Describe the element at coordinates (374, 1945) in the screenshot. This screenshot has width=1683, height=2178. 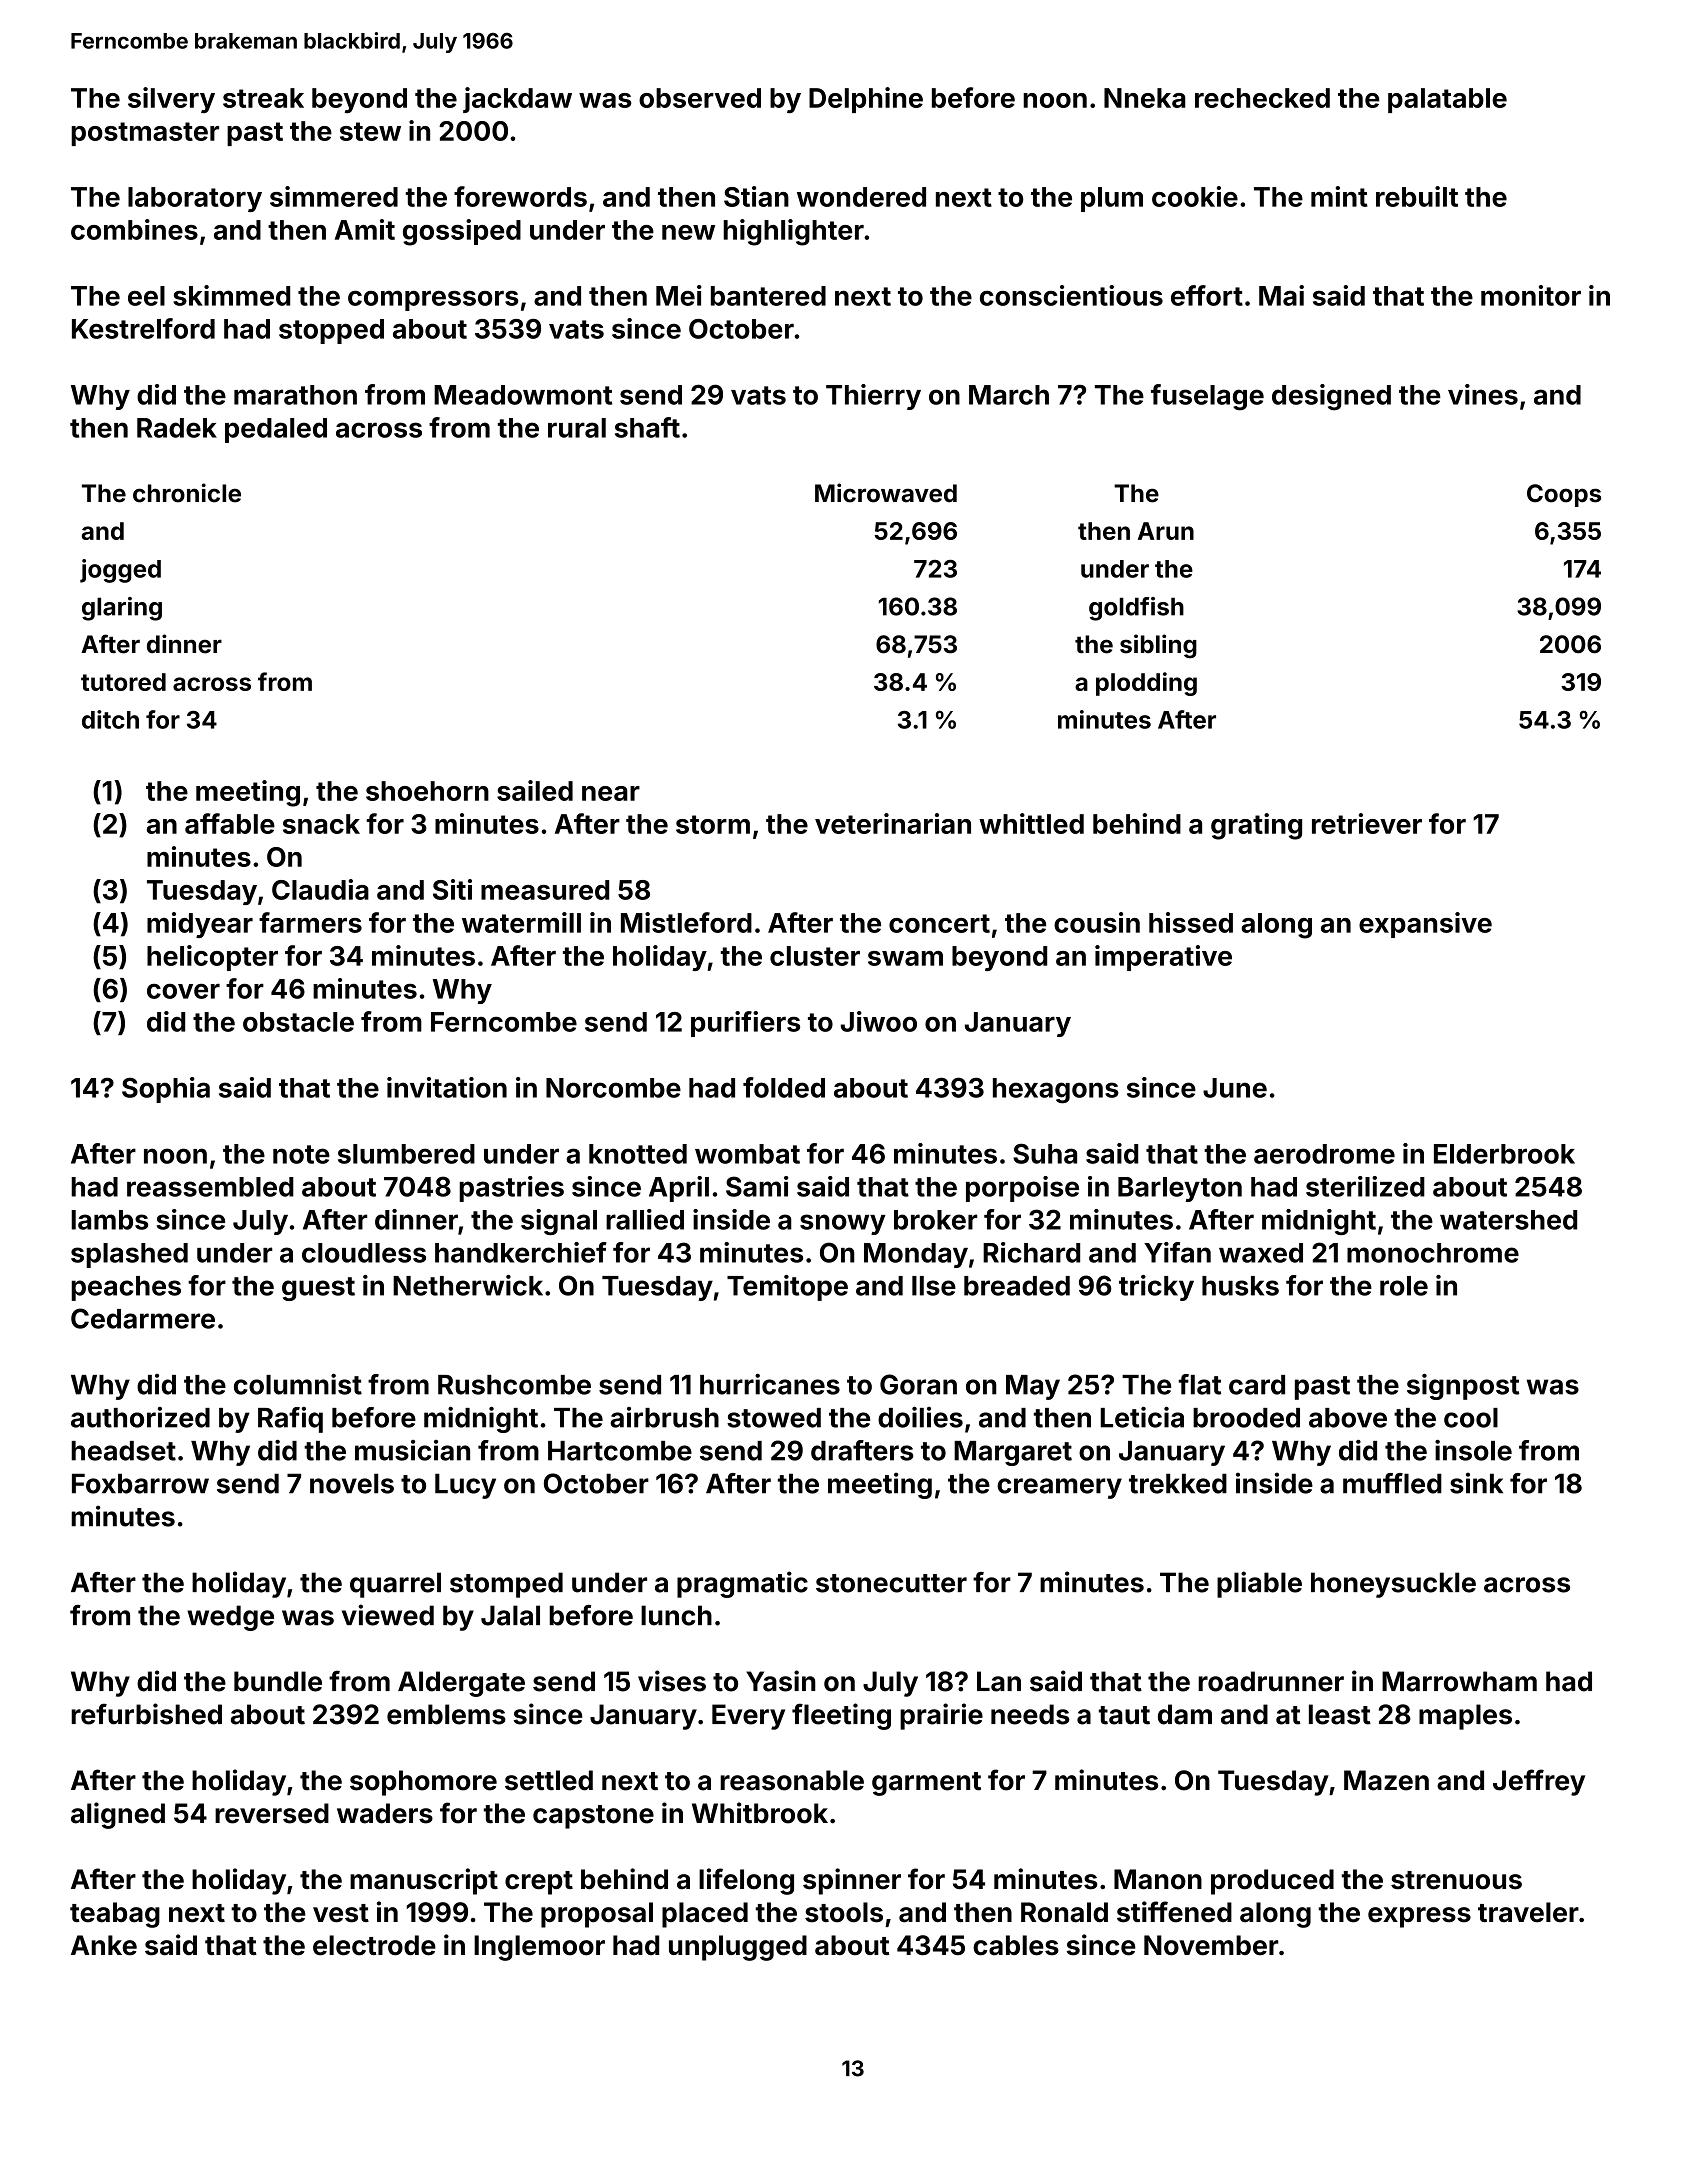
I see `electrode` at that location.
